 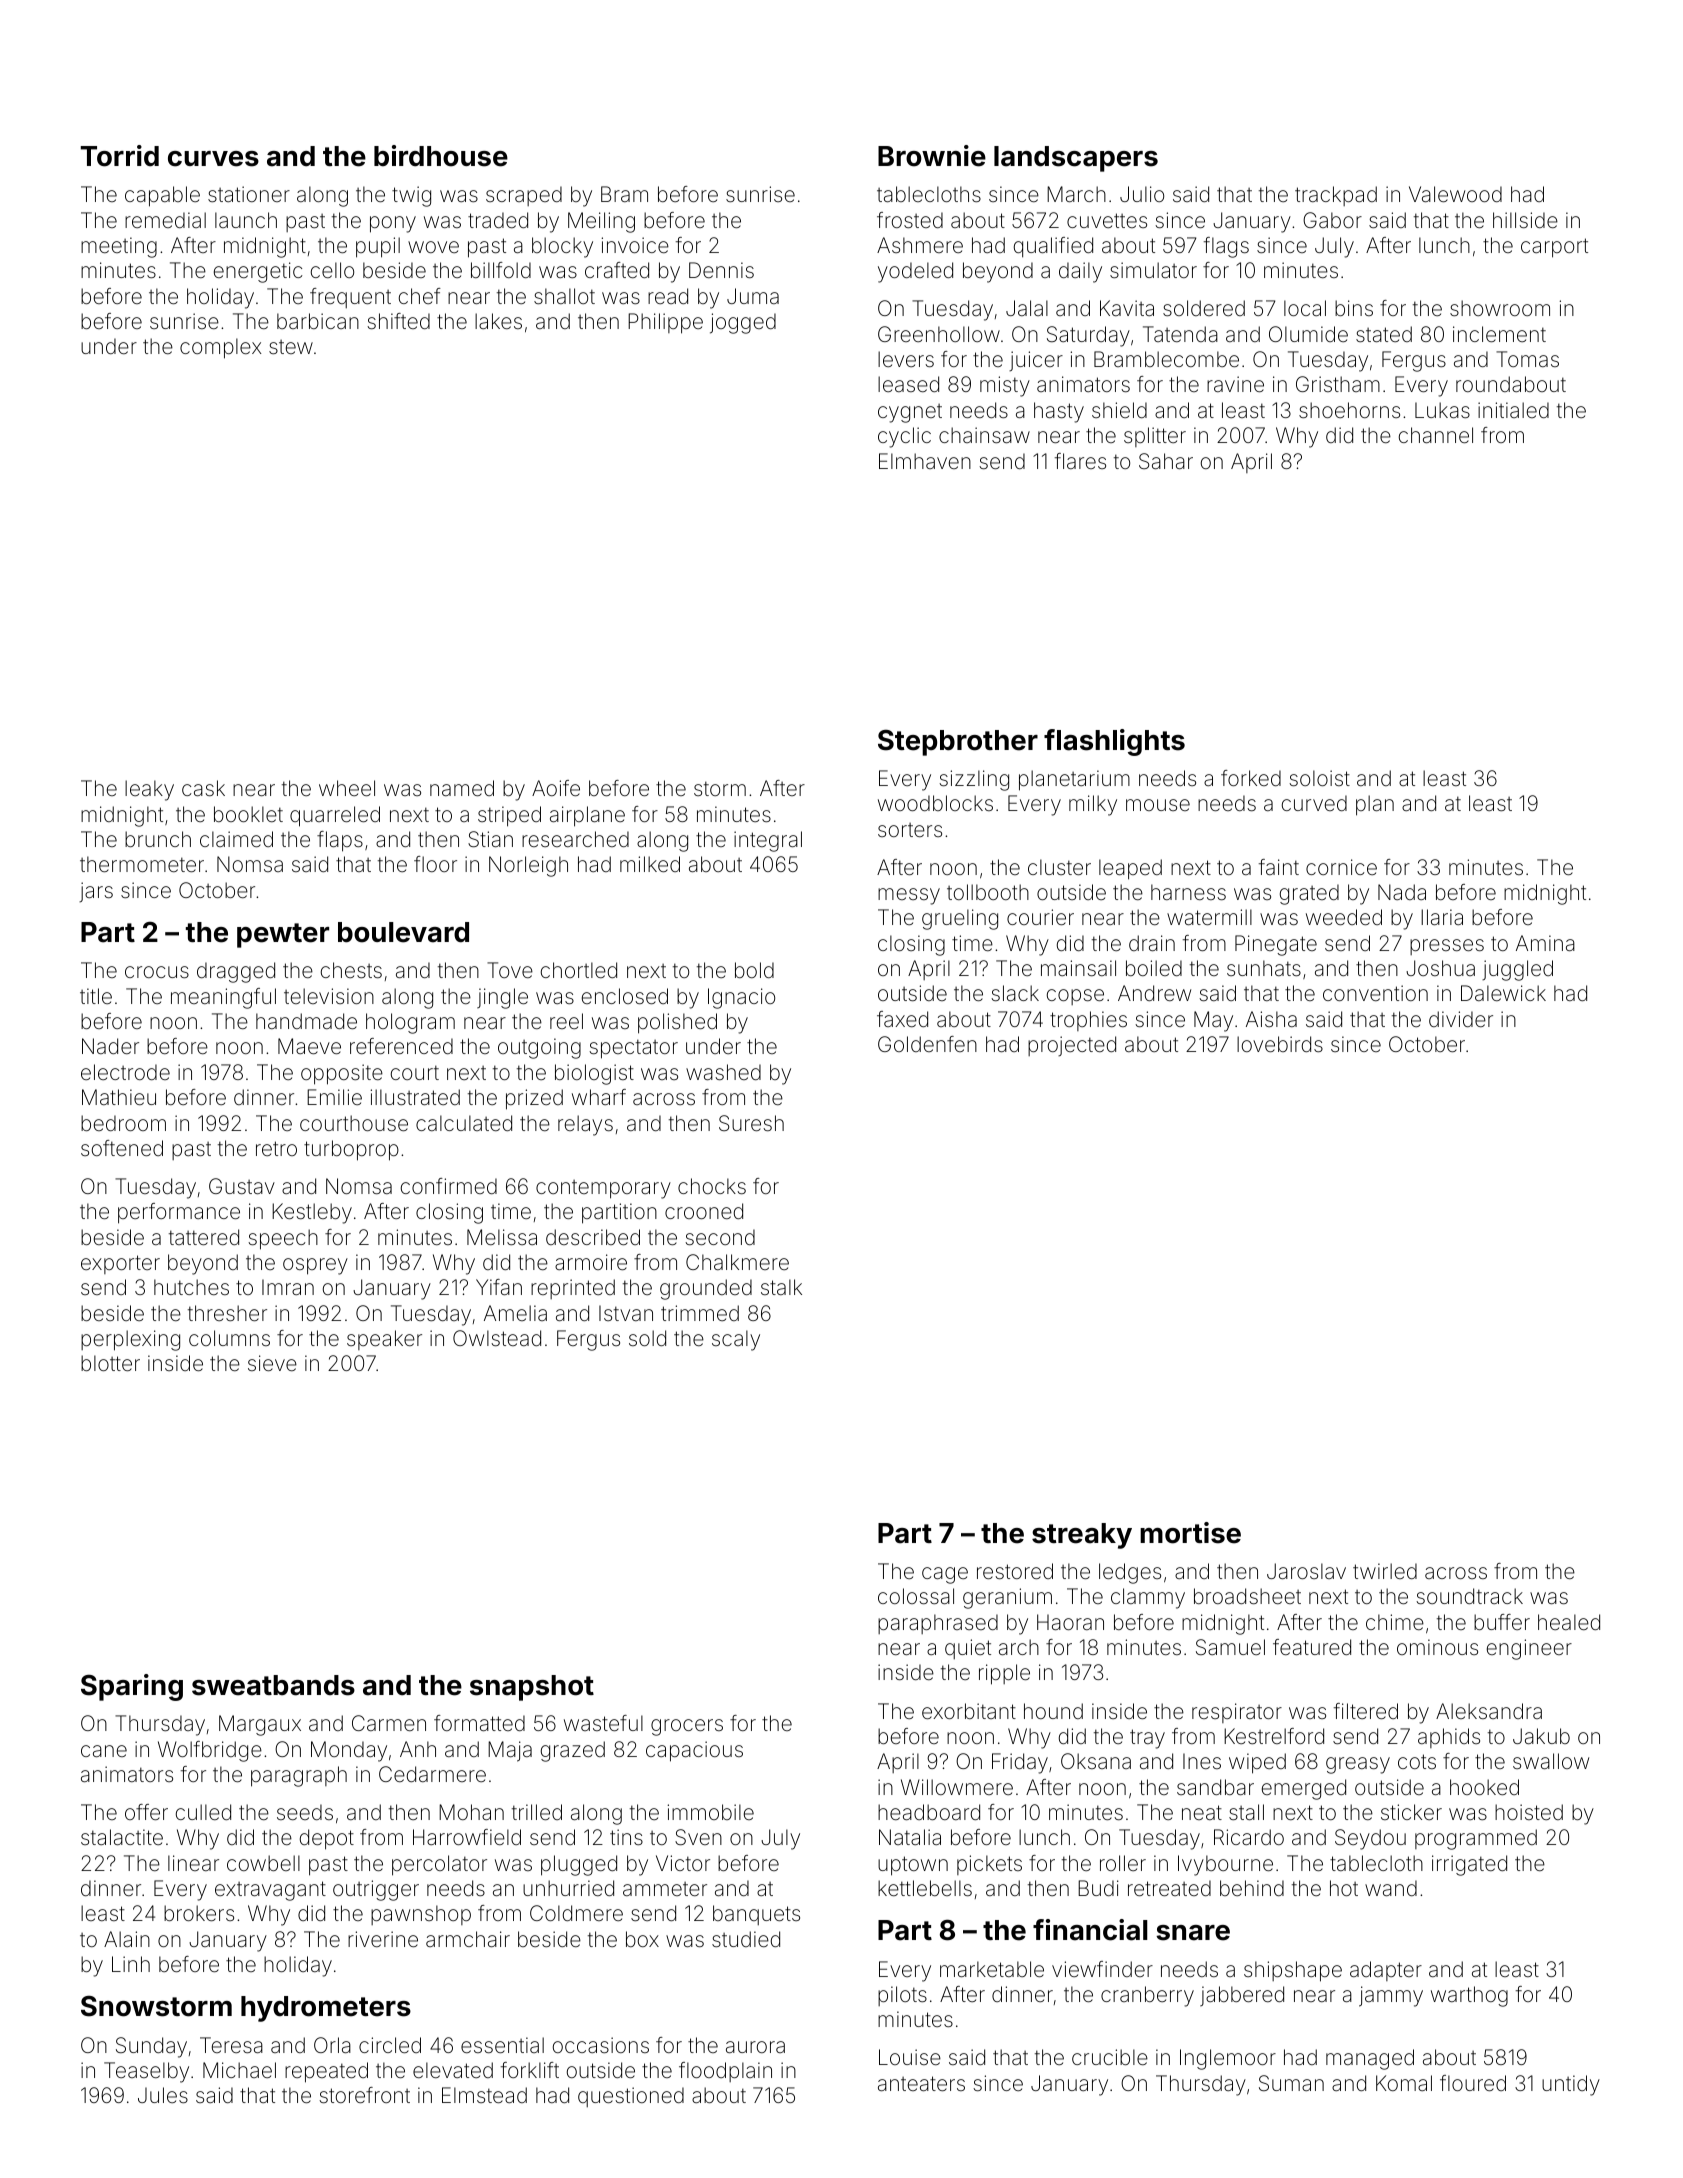 What do you see at coordinates (781, 1287) in the image?
I see `stalk` at bounding box center [781, 1287].
